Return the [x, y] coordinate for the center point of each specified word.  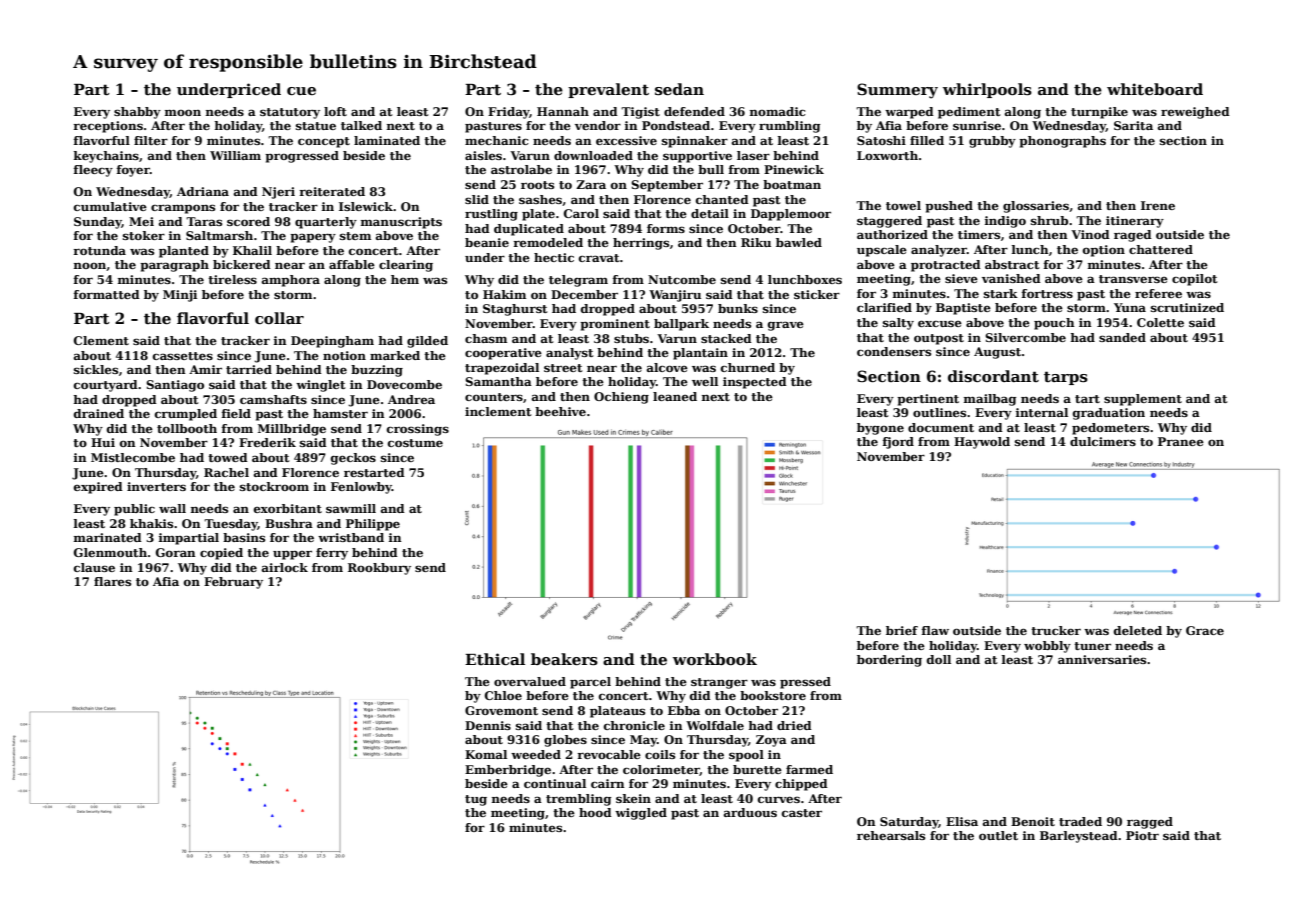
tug [476, 800]
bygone [880, 429]
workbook [715, 659]
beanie [487, 242]
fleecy [93, 171]
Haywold [982, 443]
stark [1001, 293]
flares [112, 581]
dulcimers [1103, 441]
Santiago [175, 386]
